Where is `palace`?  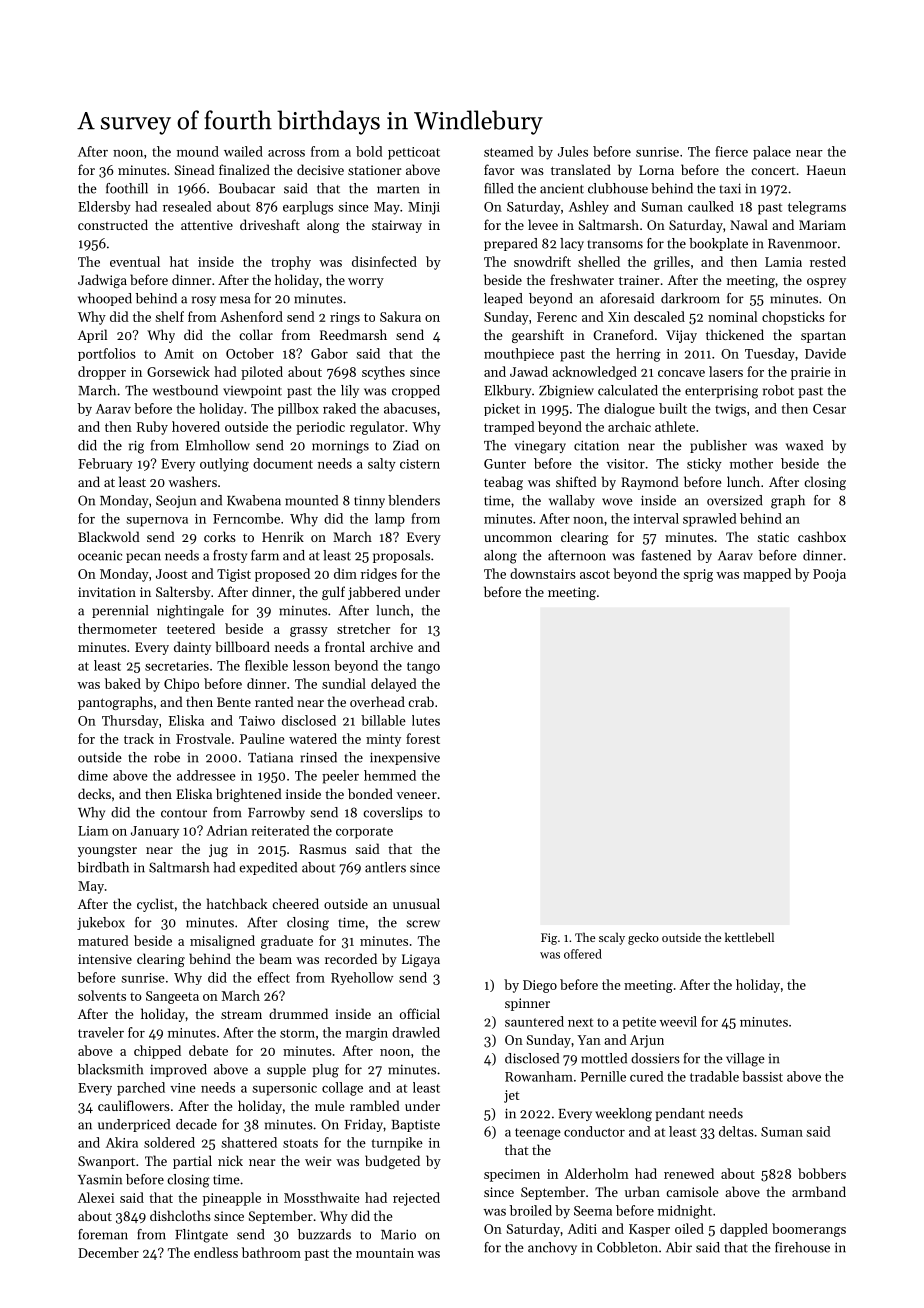
palace is located at coordinates (772, 153).
